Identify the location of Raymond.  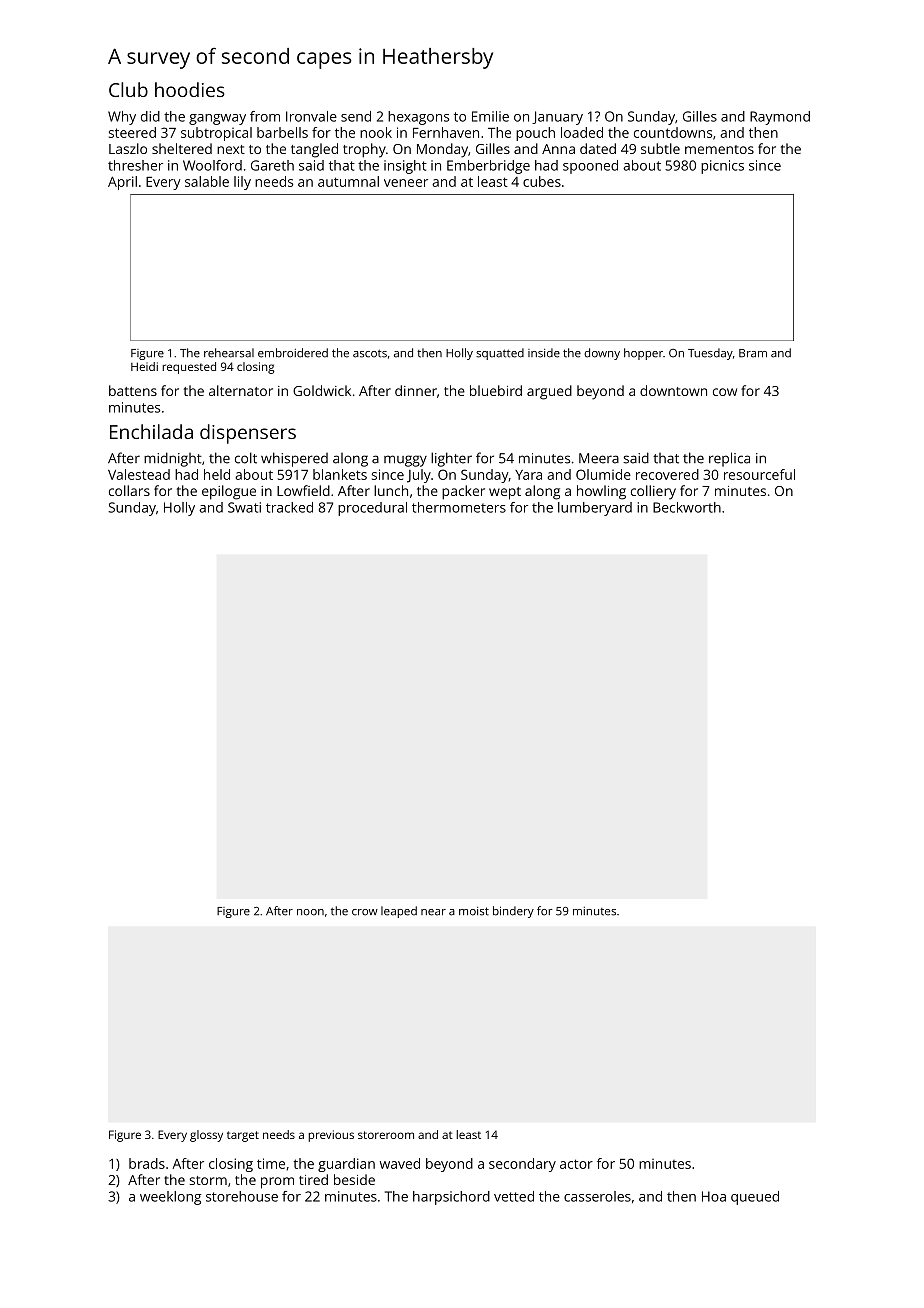
(780, 118).
